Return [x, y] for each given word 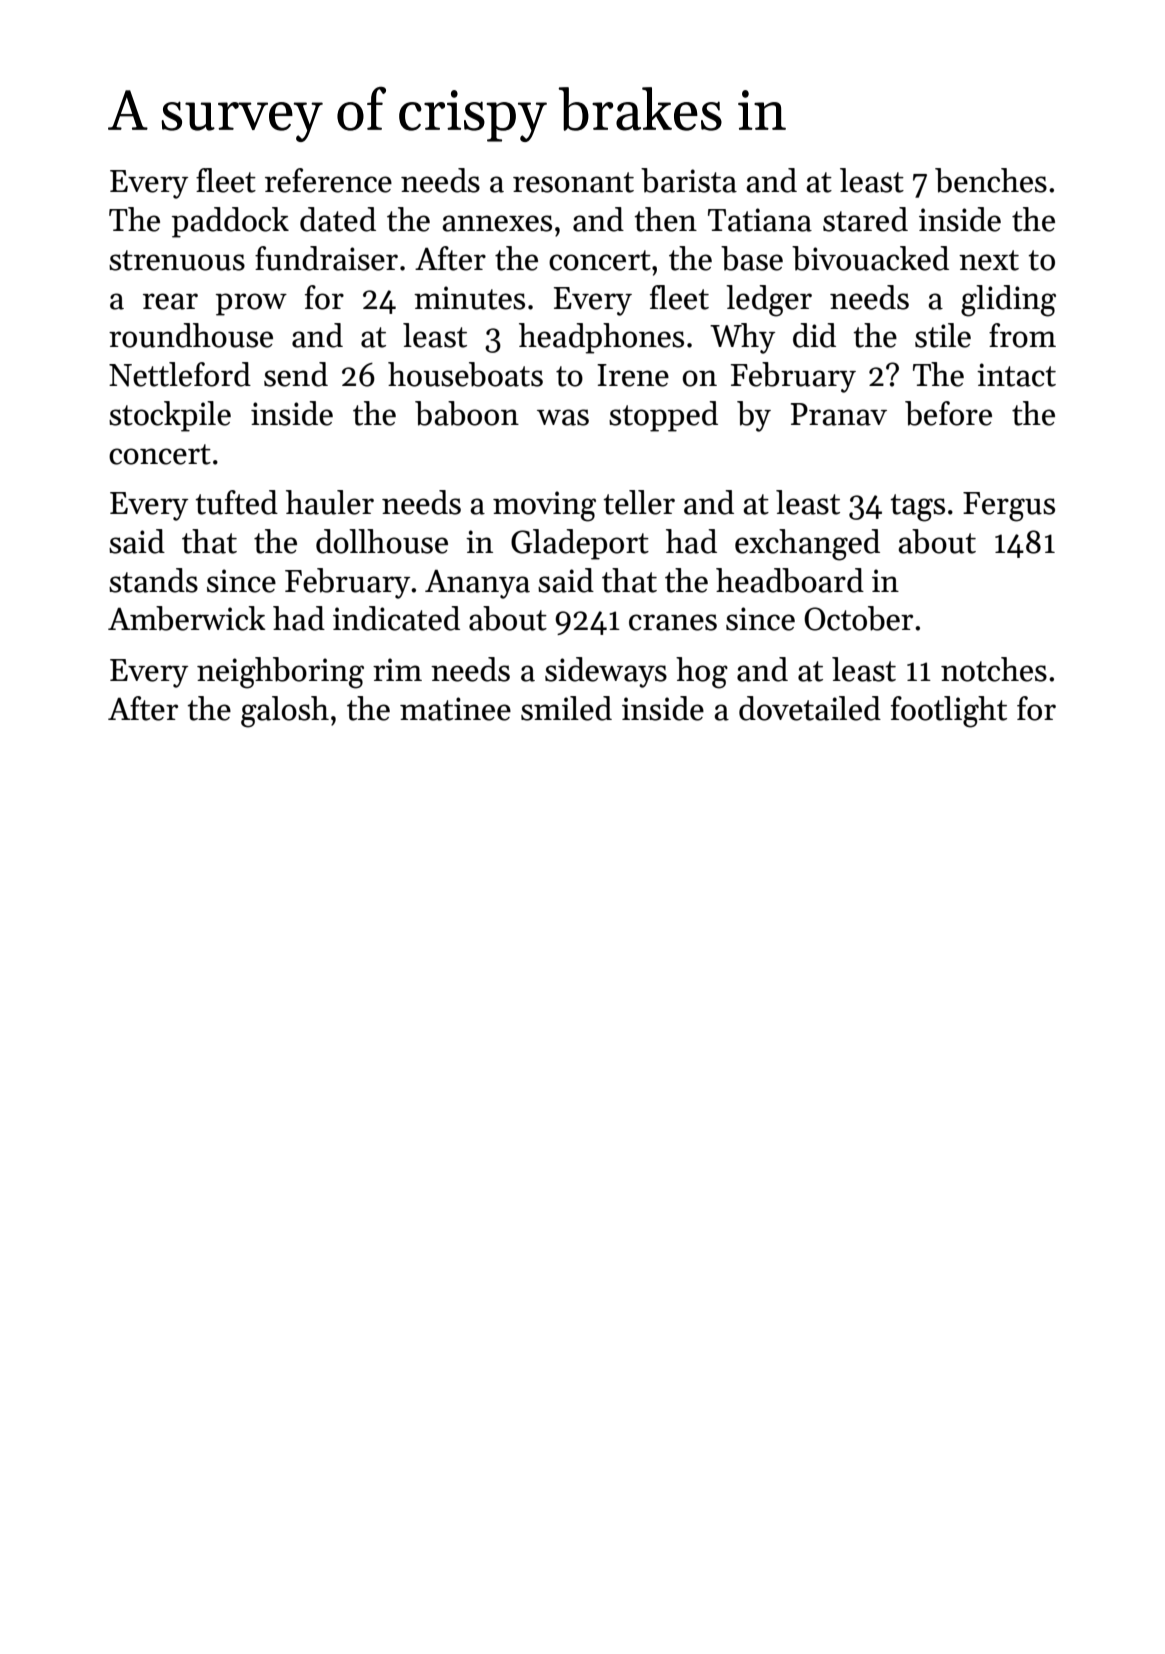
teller [639, 502]
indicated [396, 618]
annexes [497, 223]
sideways [606, 672]
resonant [573, 182]
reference [328, 180]
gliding [1008, 301]
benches [991, 180]
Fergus [1009, 507]
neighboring [280, 673]
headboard [790, 580]
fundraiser [326, 258]
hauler [330, 502]
